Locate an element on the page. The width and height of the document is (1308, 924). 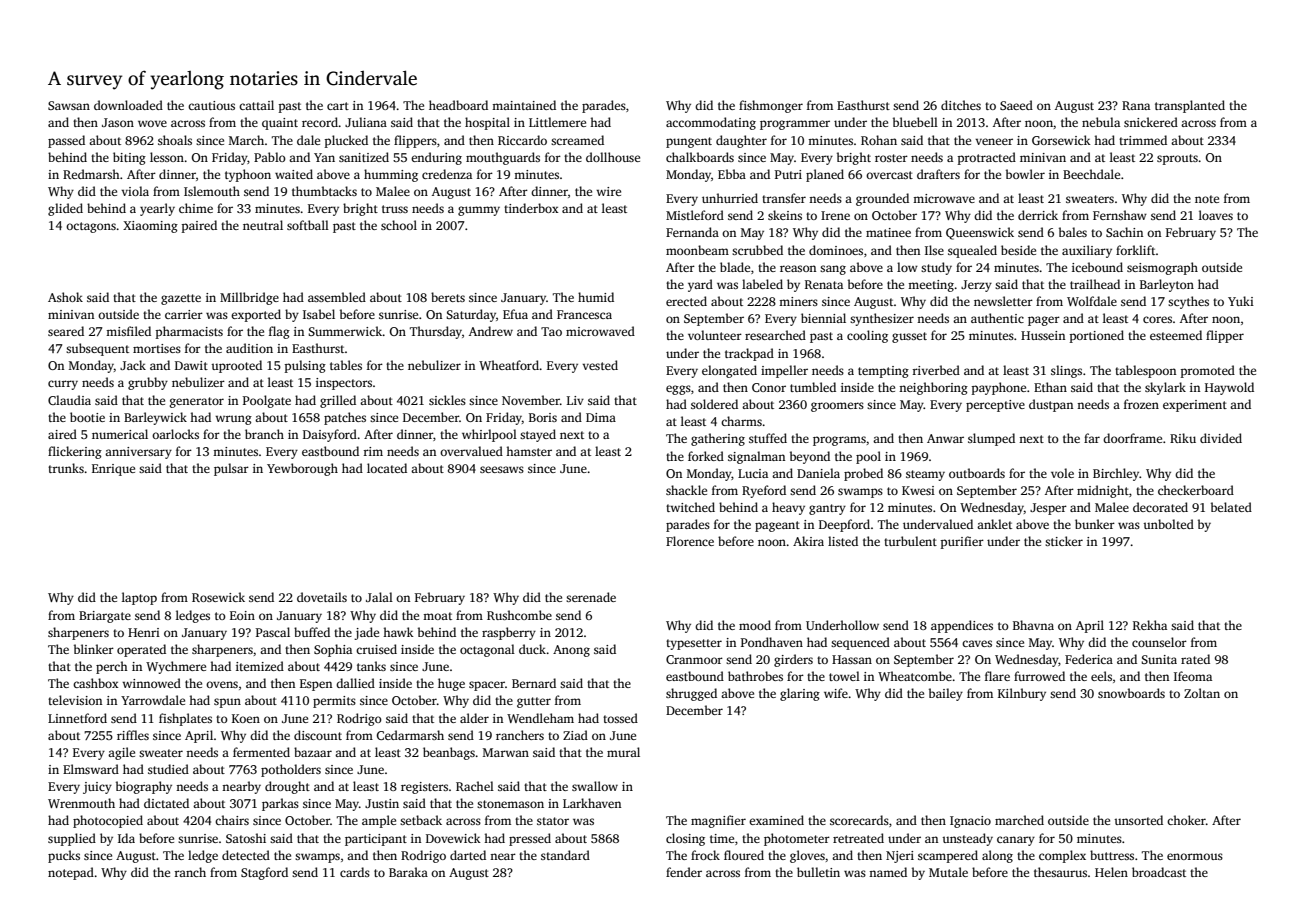
inspectors is located at coordinates (344, 384).
